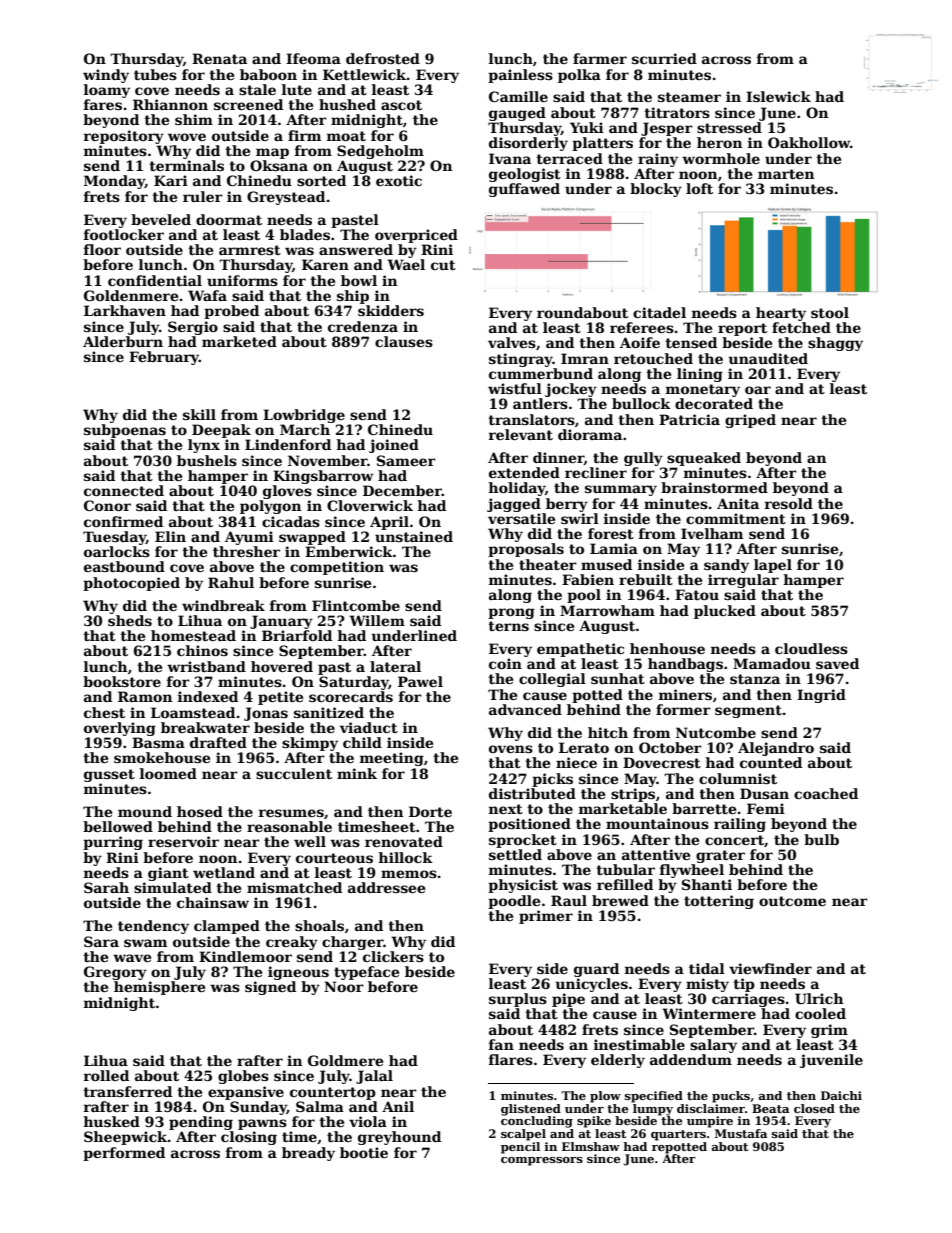 The width and height of the page is (952, 1233). I want to click on Renata, so click(219, 58).
